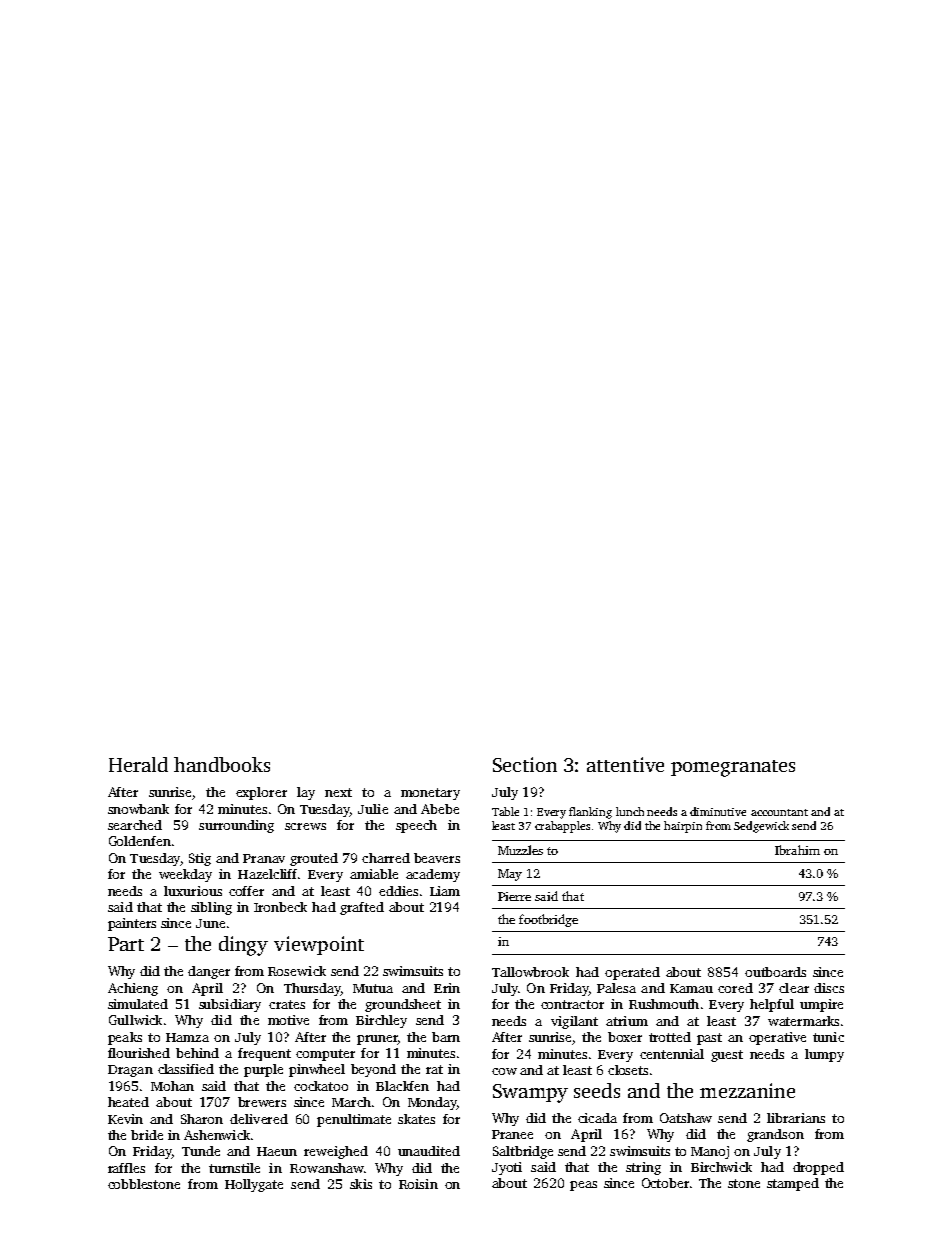  What do you see at coordinates (254, 1185) in the image?
I see `Hollygate` at bounding box center [254, 1185].
